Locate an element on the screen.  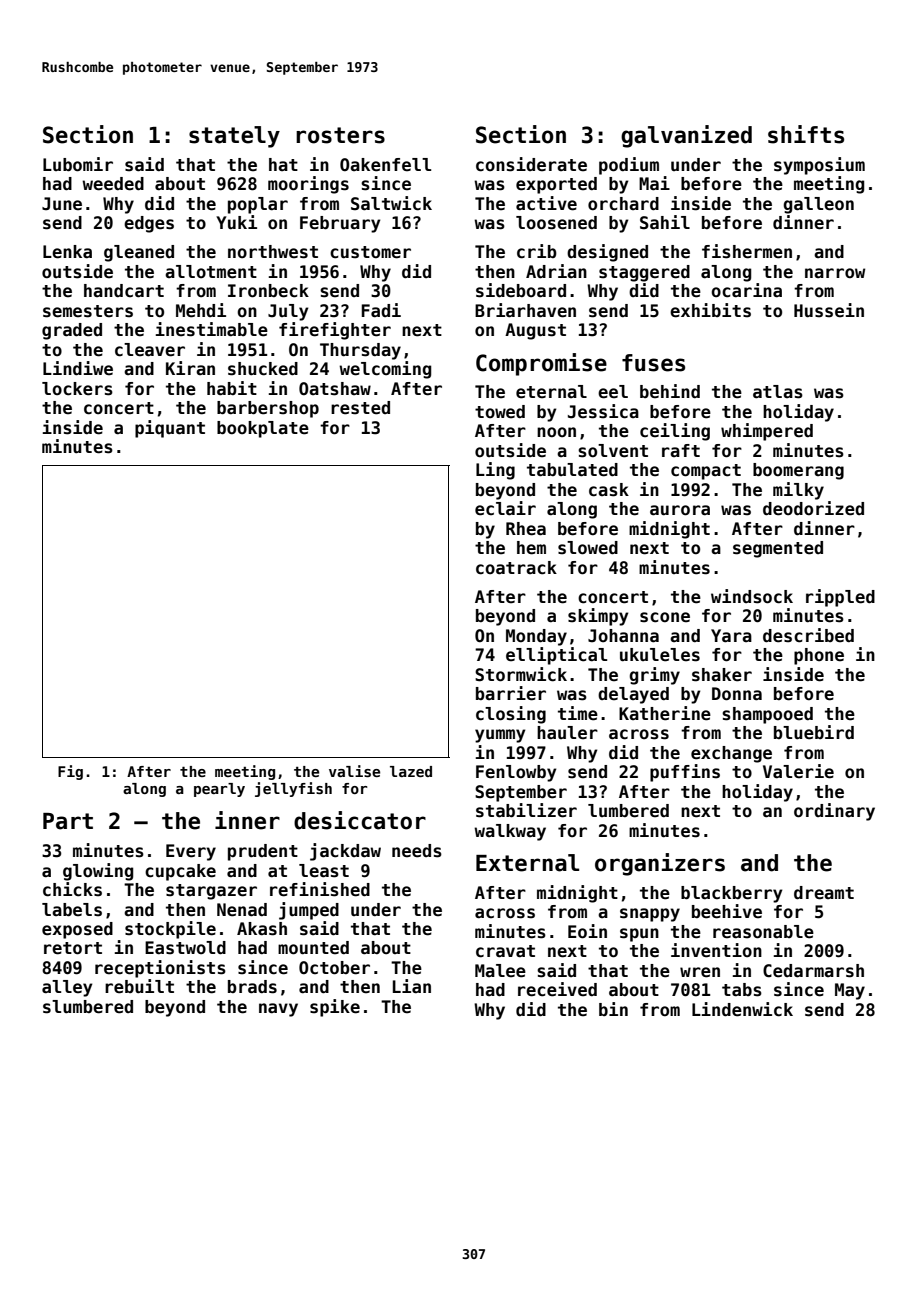
Rhea is located at coordinates (526, 529).
